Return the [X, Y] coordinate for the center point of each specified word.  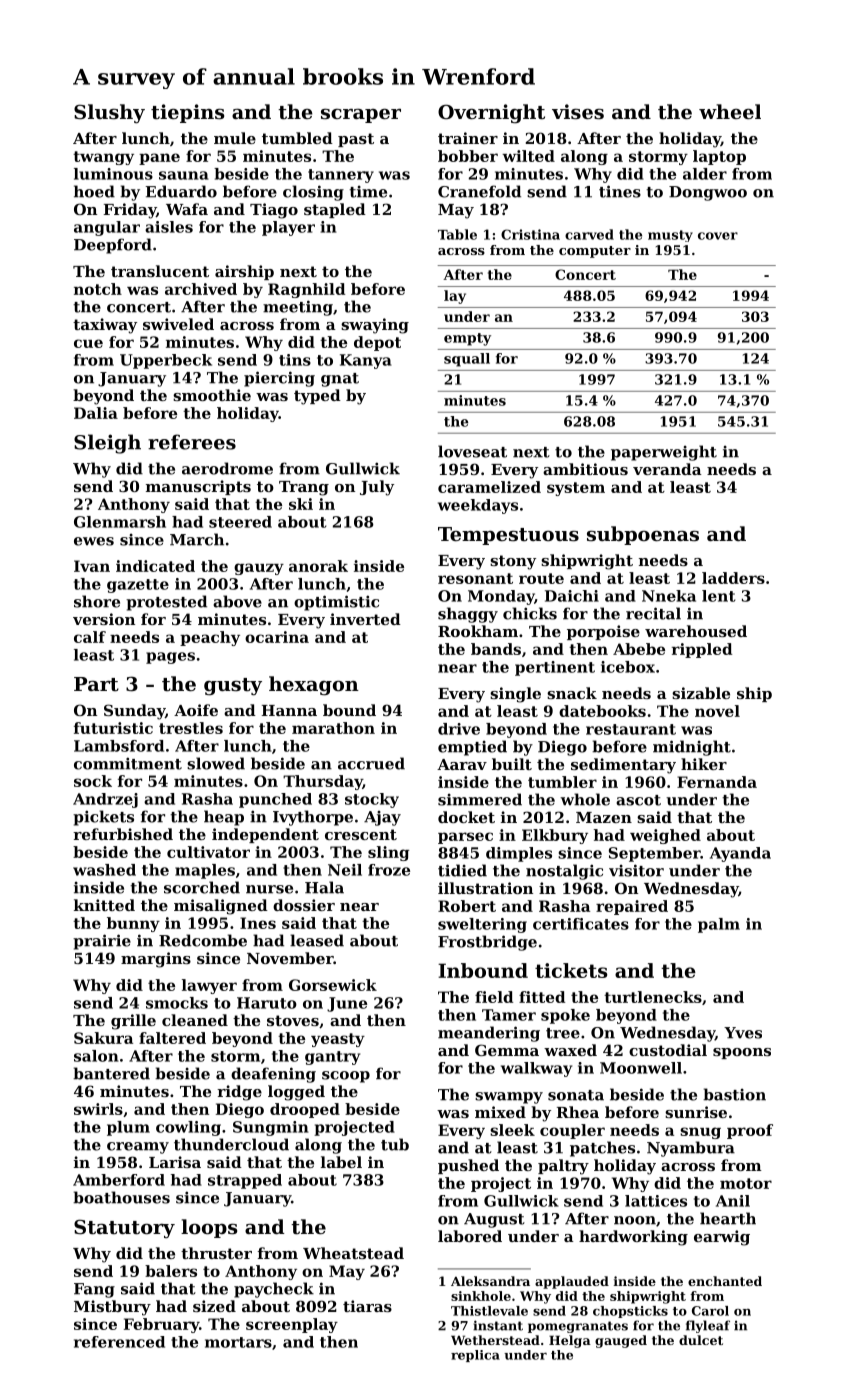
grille [133, 1022]
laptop [719, 157]
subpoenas [643, 535]
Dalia [96, 413]
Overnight [491, 114]
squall [467, 360]
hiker [704, 764]
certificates [581, 924]
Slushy [109, 114]
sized [214, 1306]
